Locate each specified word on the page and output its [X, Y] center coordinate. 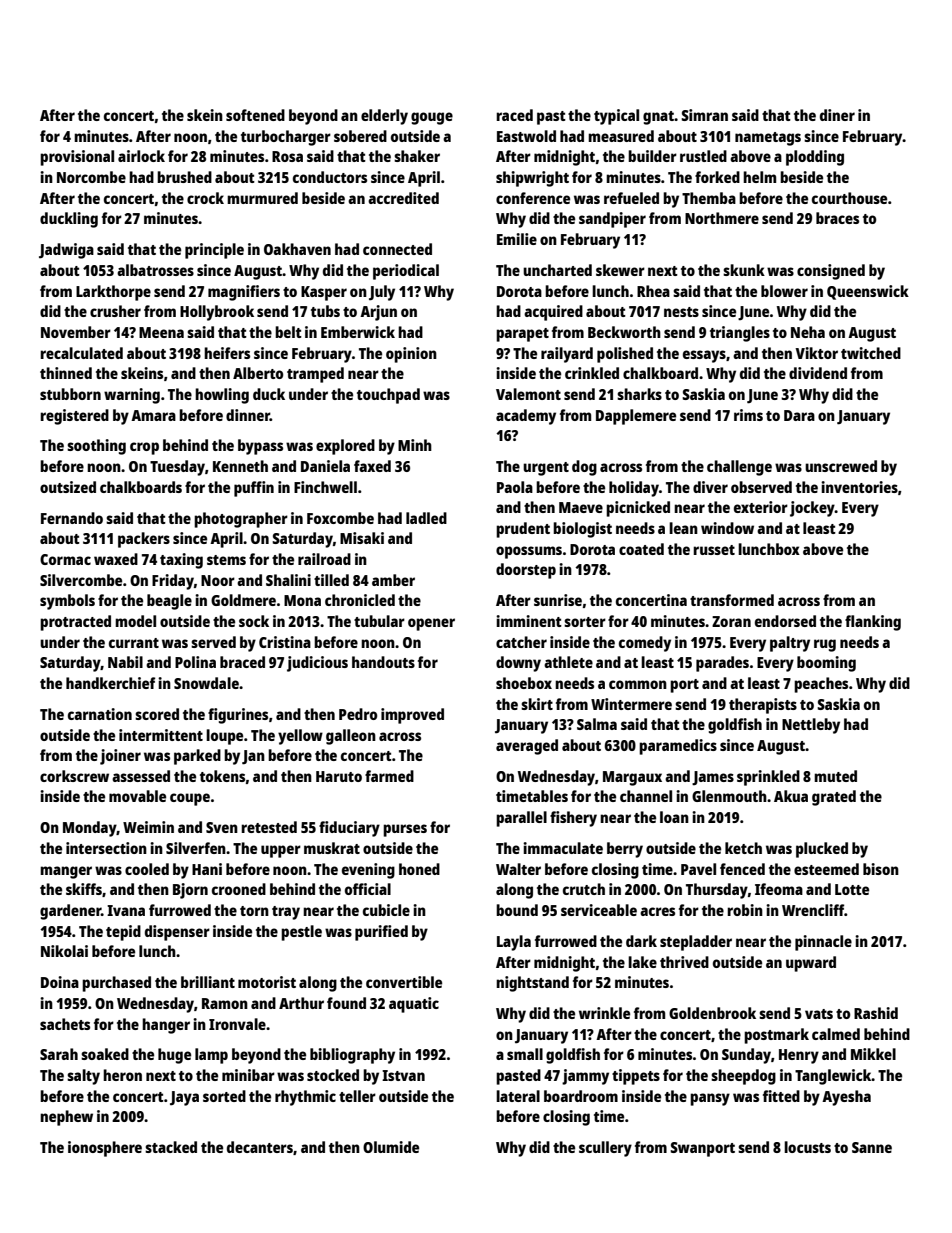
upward [811, 964]
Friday [173, 582]
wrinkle [604, 1013]
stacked [171, 1147]
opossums [529, 552]
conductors [330, 177]
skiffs [84, 889]
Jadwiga [66, 251]
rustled [703, 156]
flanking [873, 623]
